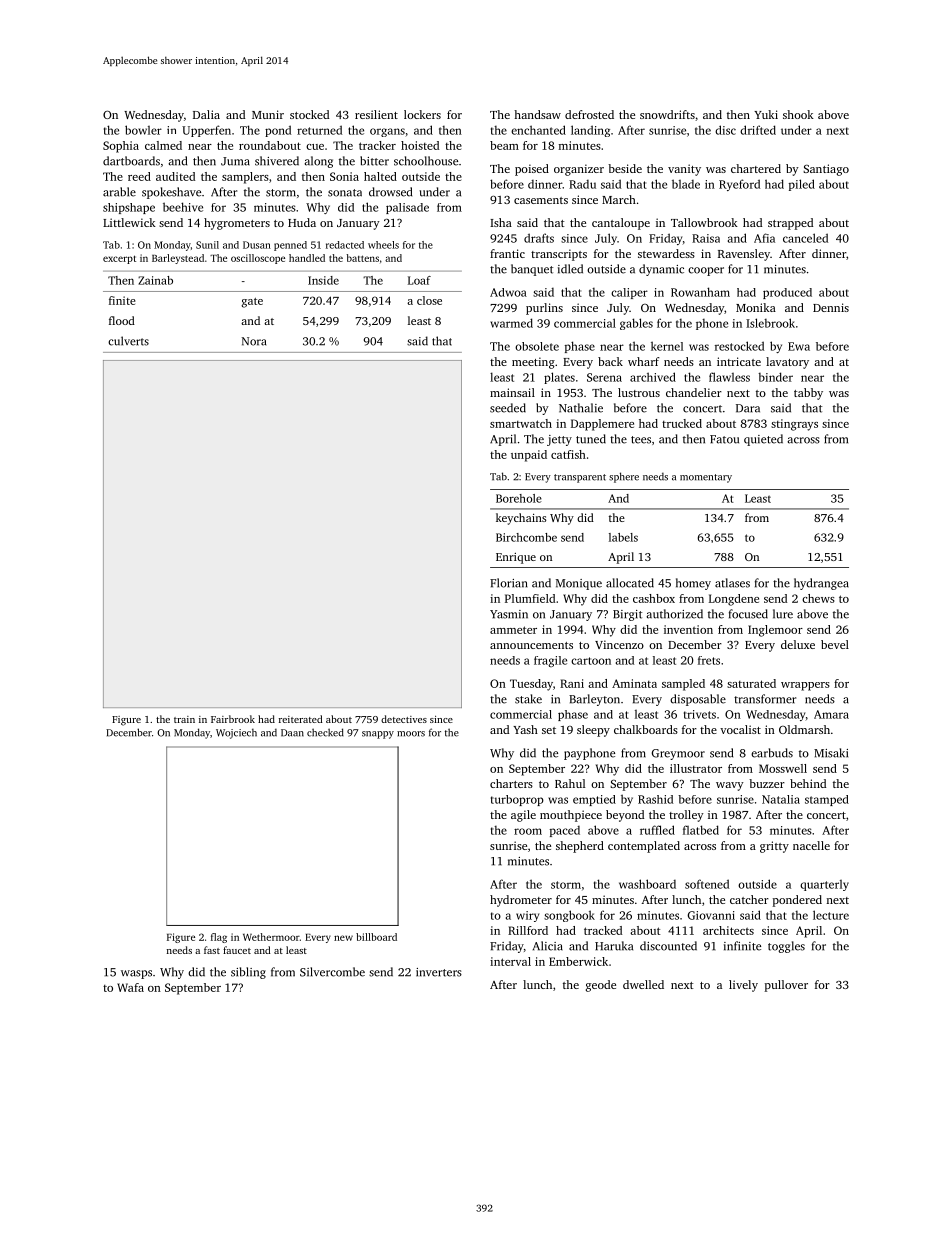 Image resolution: width=952 pixels, height=1233 pixels. Describe the element at coordinates (519, 498) in the screenshot. I see `Borehole` at that location.
